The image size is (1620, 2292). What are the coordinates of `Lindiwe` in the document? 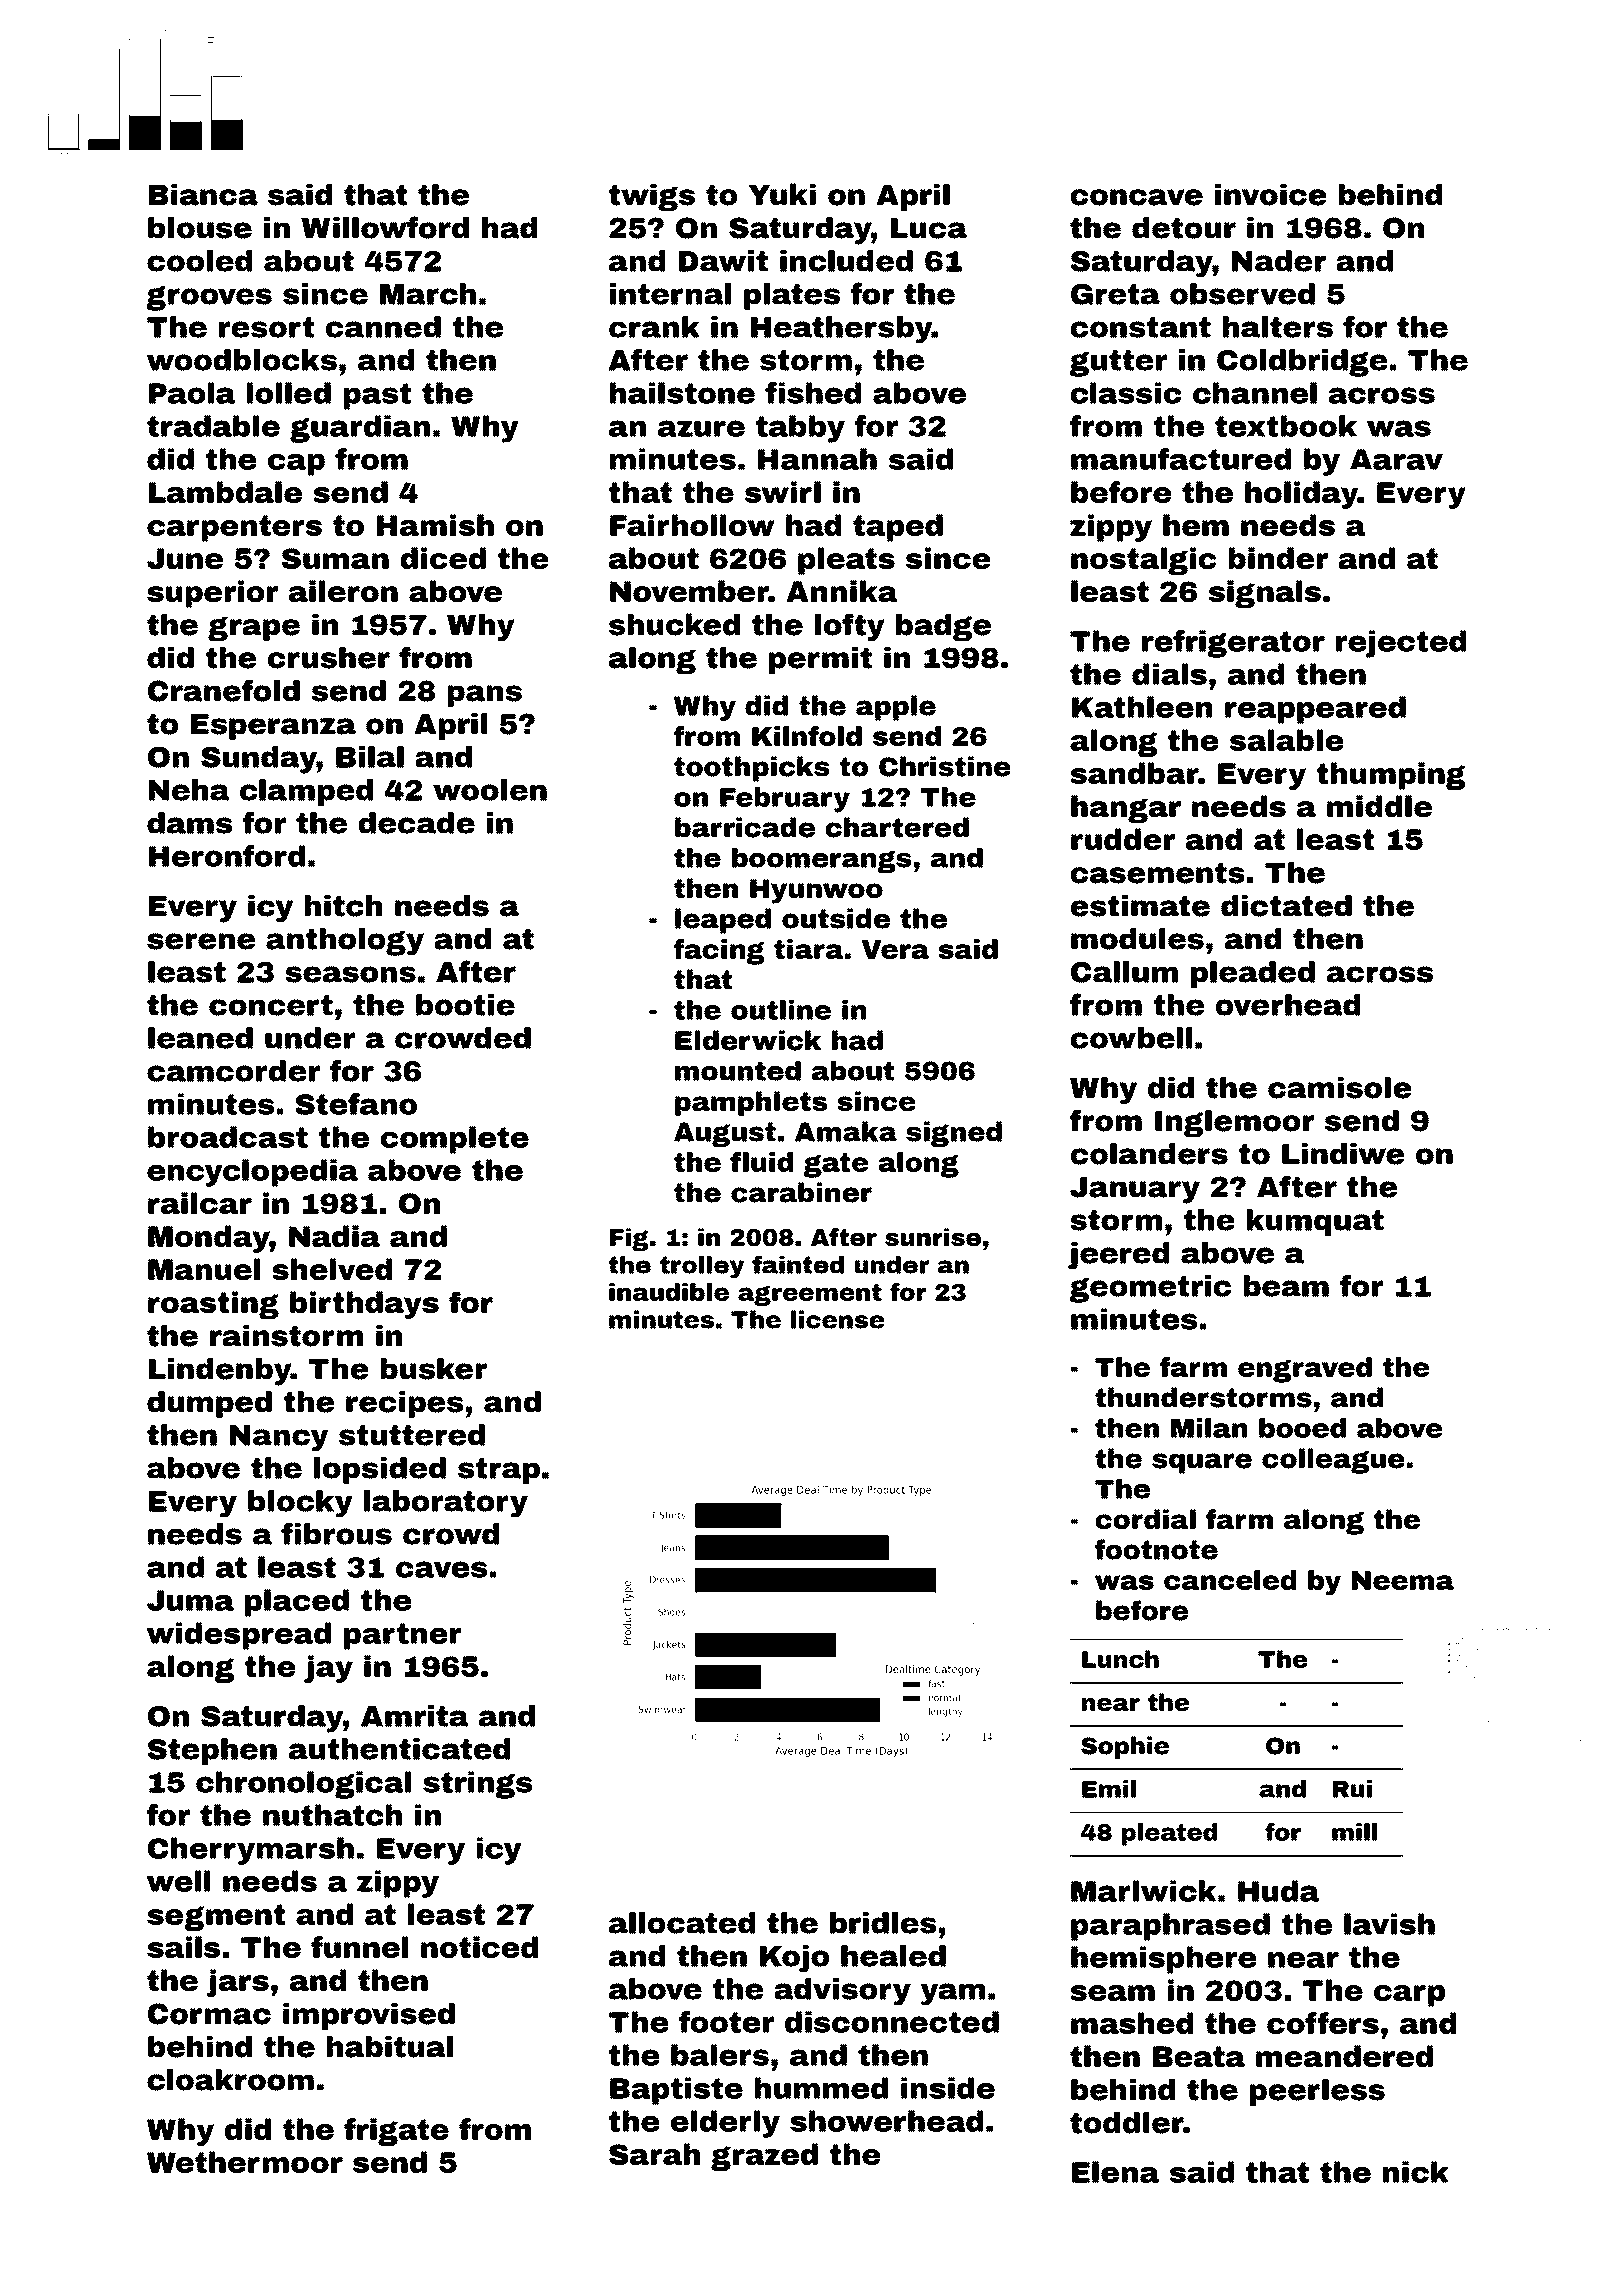 It's located at (1343, 1154).
